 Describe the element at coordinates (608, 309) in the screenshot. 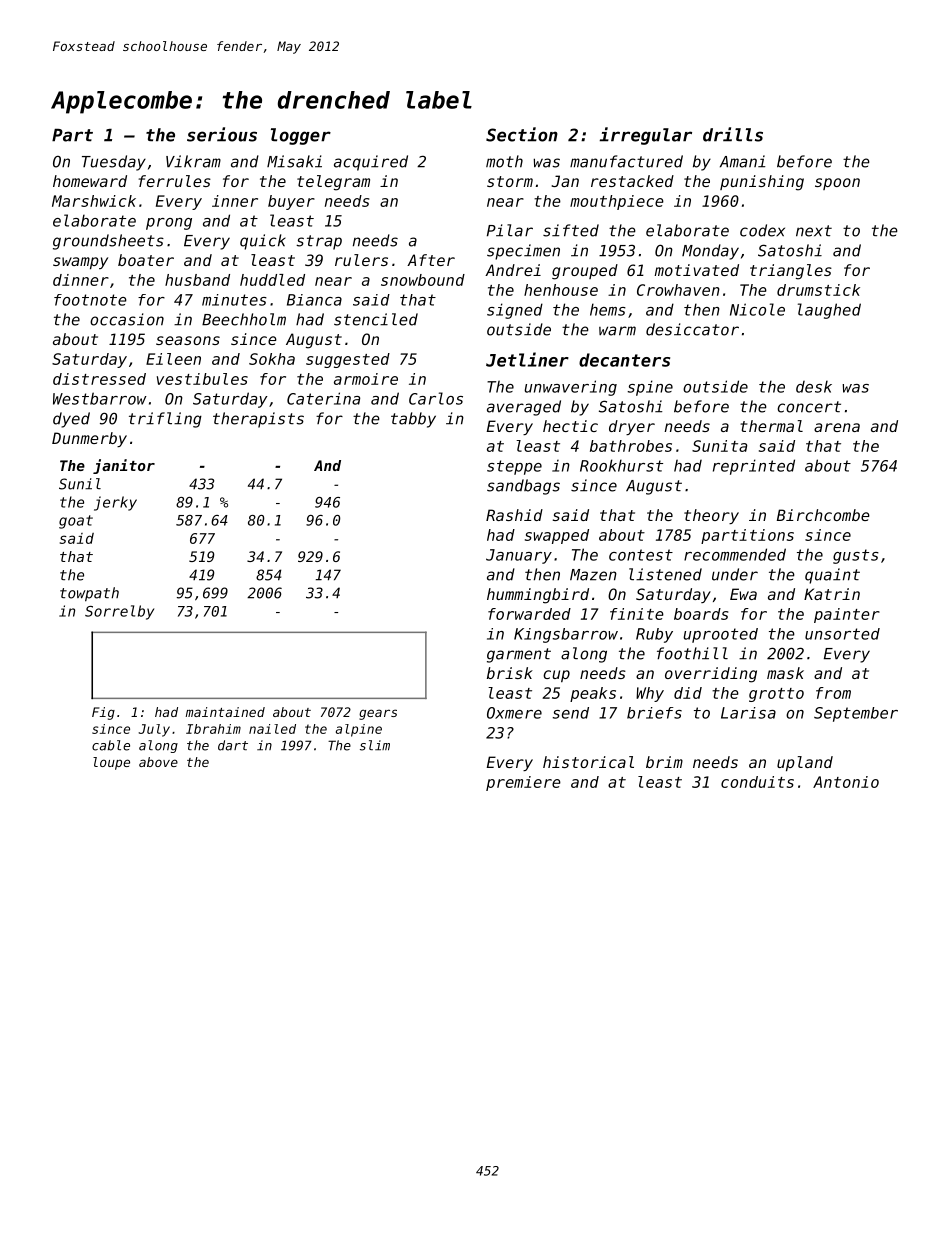

I see `hems` at that location.
